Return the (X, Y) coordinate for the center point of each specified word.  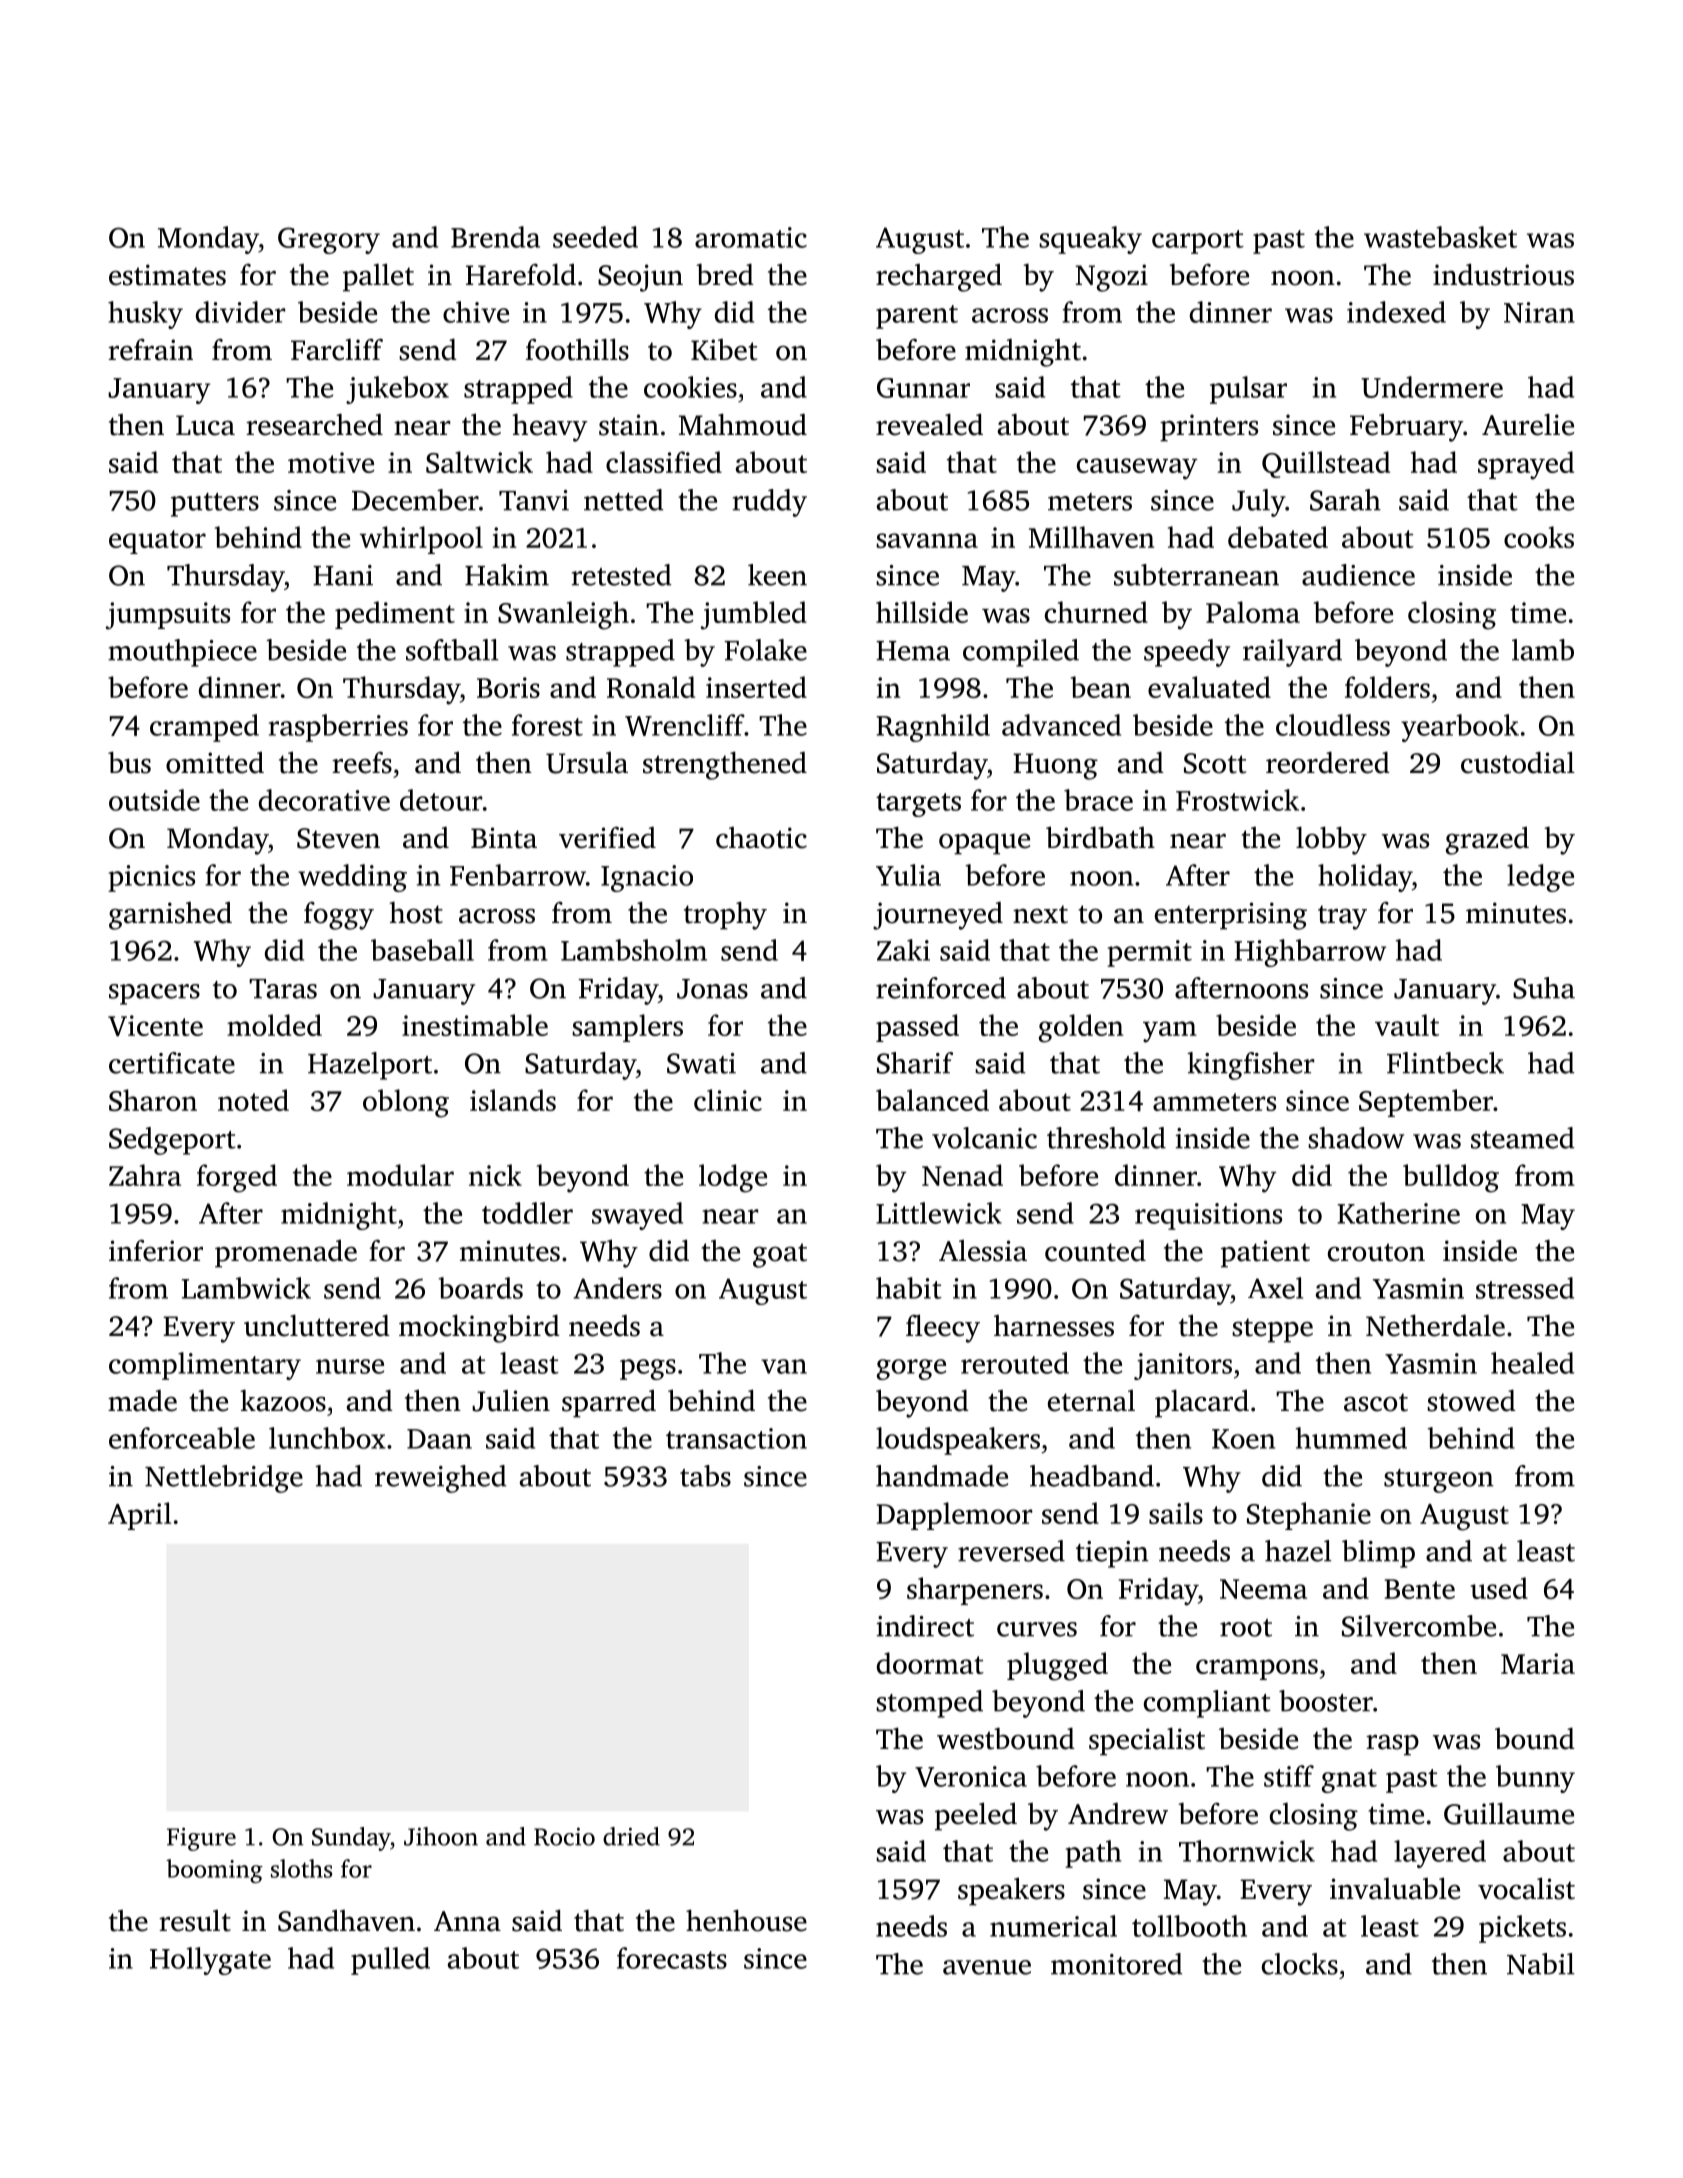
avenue (987, 1967)
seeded (595, 237)
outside (154, 800)
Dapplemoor (955, 1516)
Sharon (153, 1100)
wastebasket (1440, 237)
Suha (1544, 988)
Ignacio (647, 878)
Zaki (903, 950)
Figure (201, 1839)
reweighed (440, 1479)
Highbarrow (1310, 953)
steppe (1272, 1330)
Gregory (329, 240)
